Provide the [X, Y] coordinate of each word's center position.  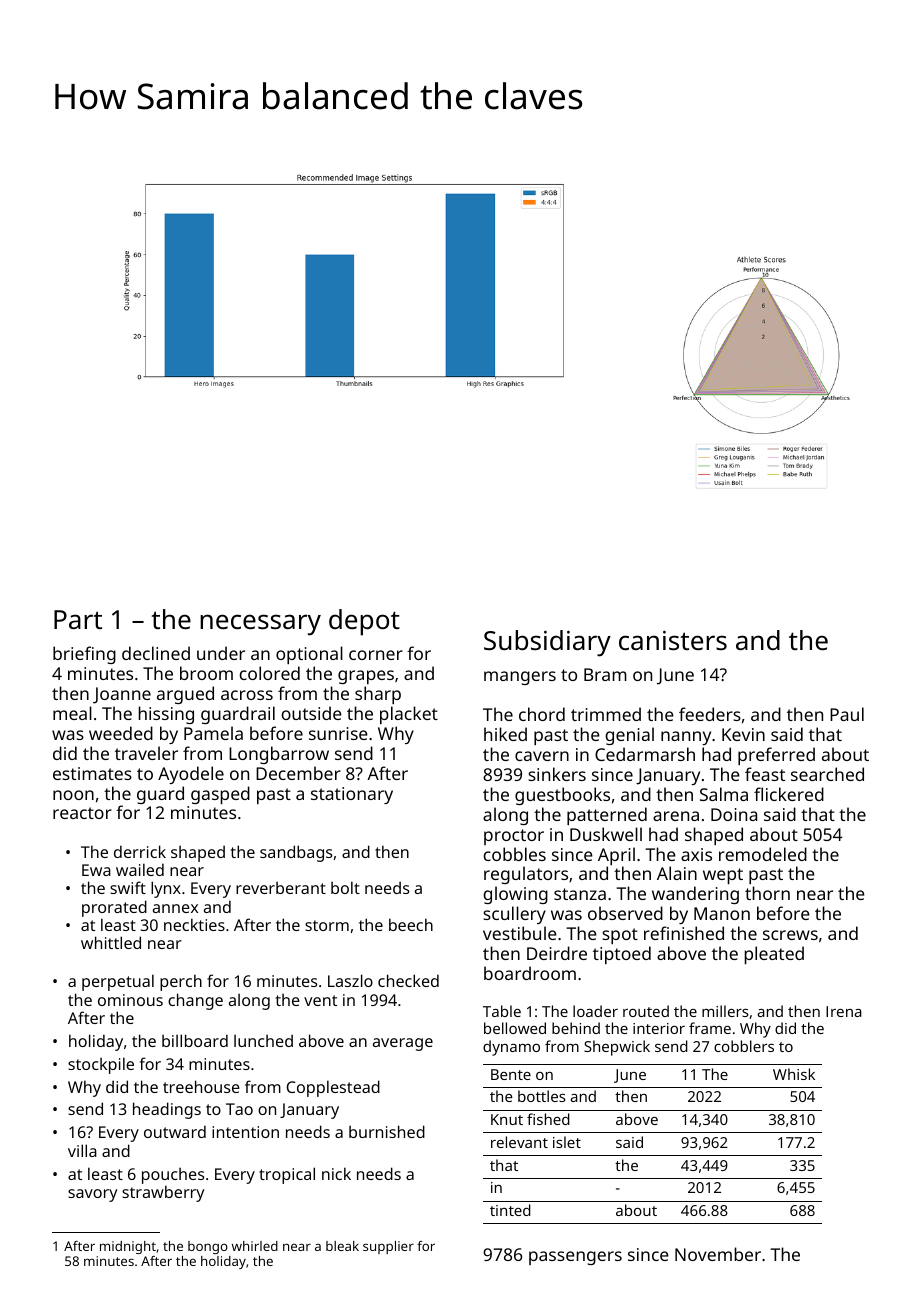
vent [320, 1000]
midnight [128, 1247]
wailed [140, 869]
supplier [388, 1247]
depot [364, 622]
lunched [263, 1040]
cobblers [744, 1046]
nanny [686, 738]
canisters [673, 640]
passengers [575, 1258]
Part [78, 619]
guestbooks [562, 796]
